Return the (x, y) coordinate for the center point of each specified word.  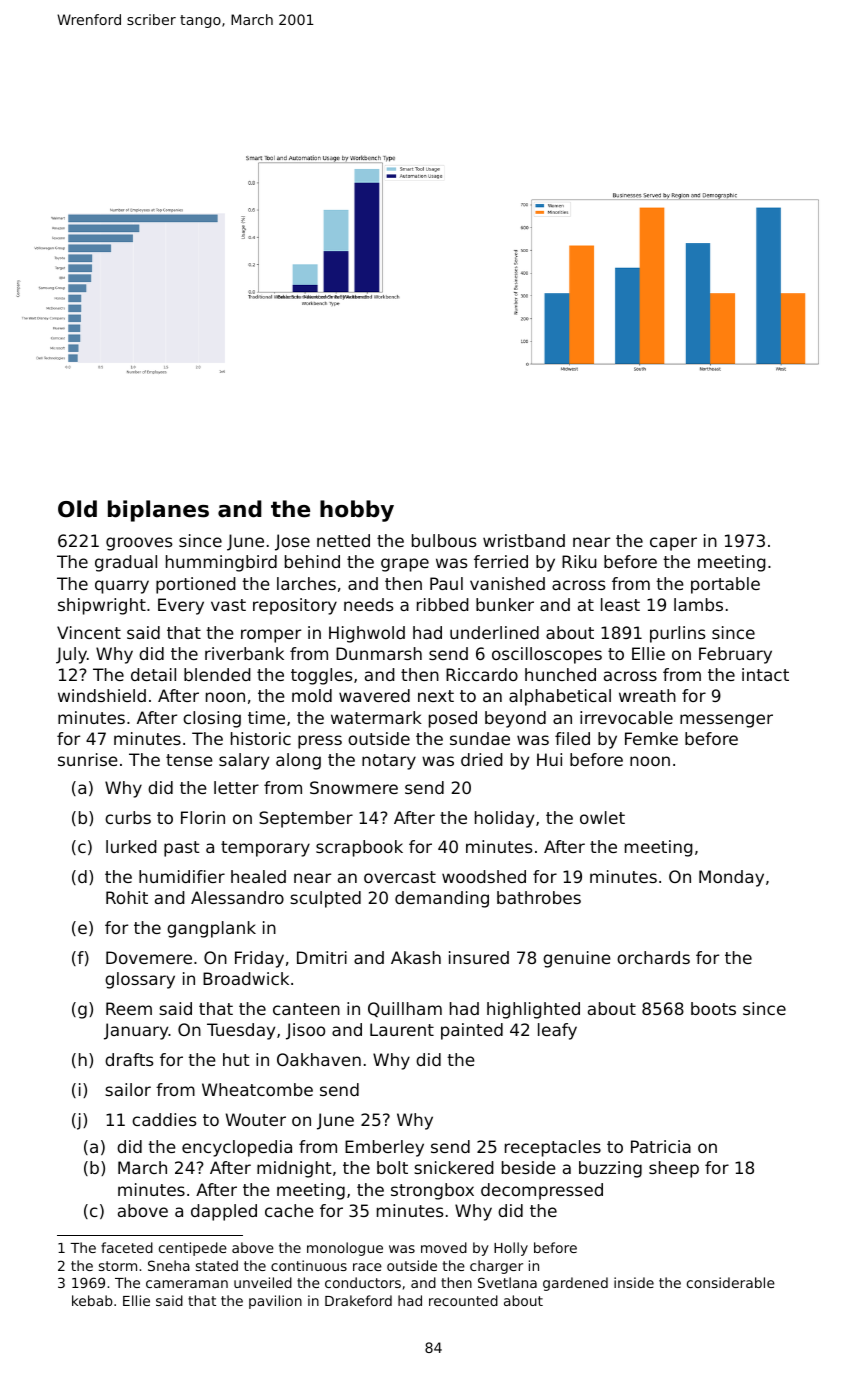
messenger (726, 721)
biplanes (158, 511)
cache (289, 1210)
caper (673, 544)
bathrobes (539, 897)
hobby (357, 511)
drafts (129, 1059)
